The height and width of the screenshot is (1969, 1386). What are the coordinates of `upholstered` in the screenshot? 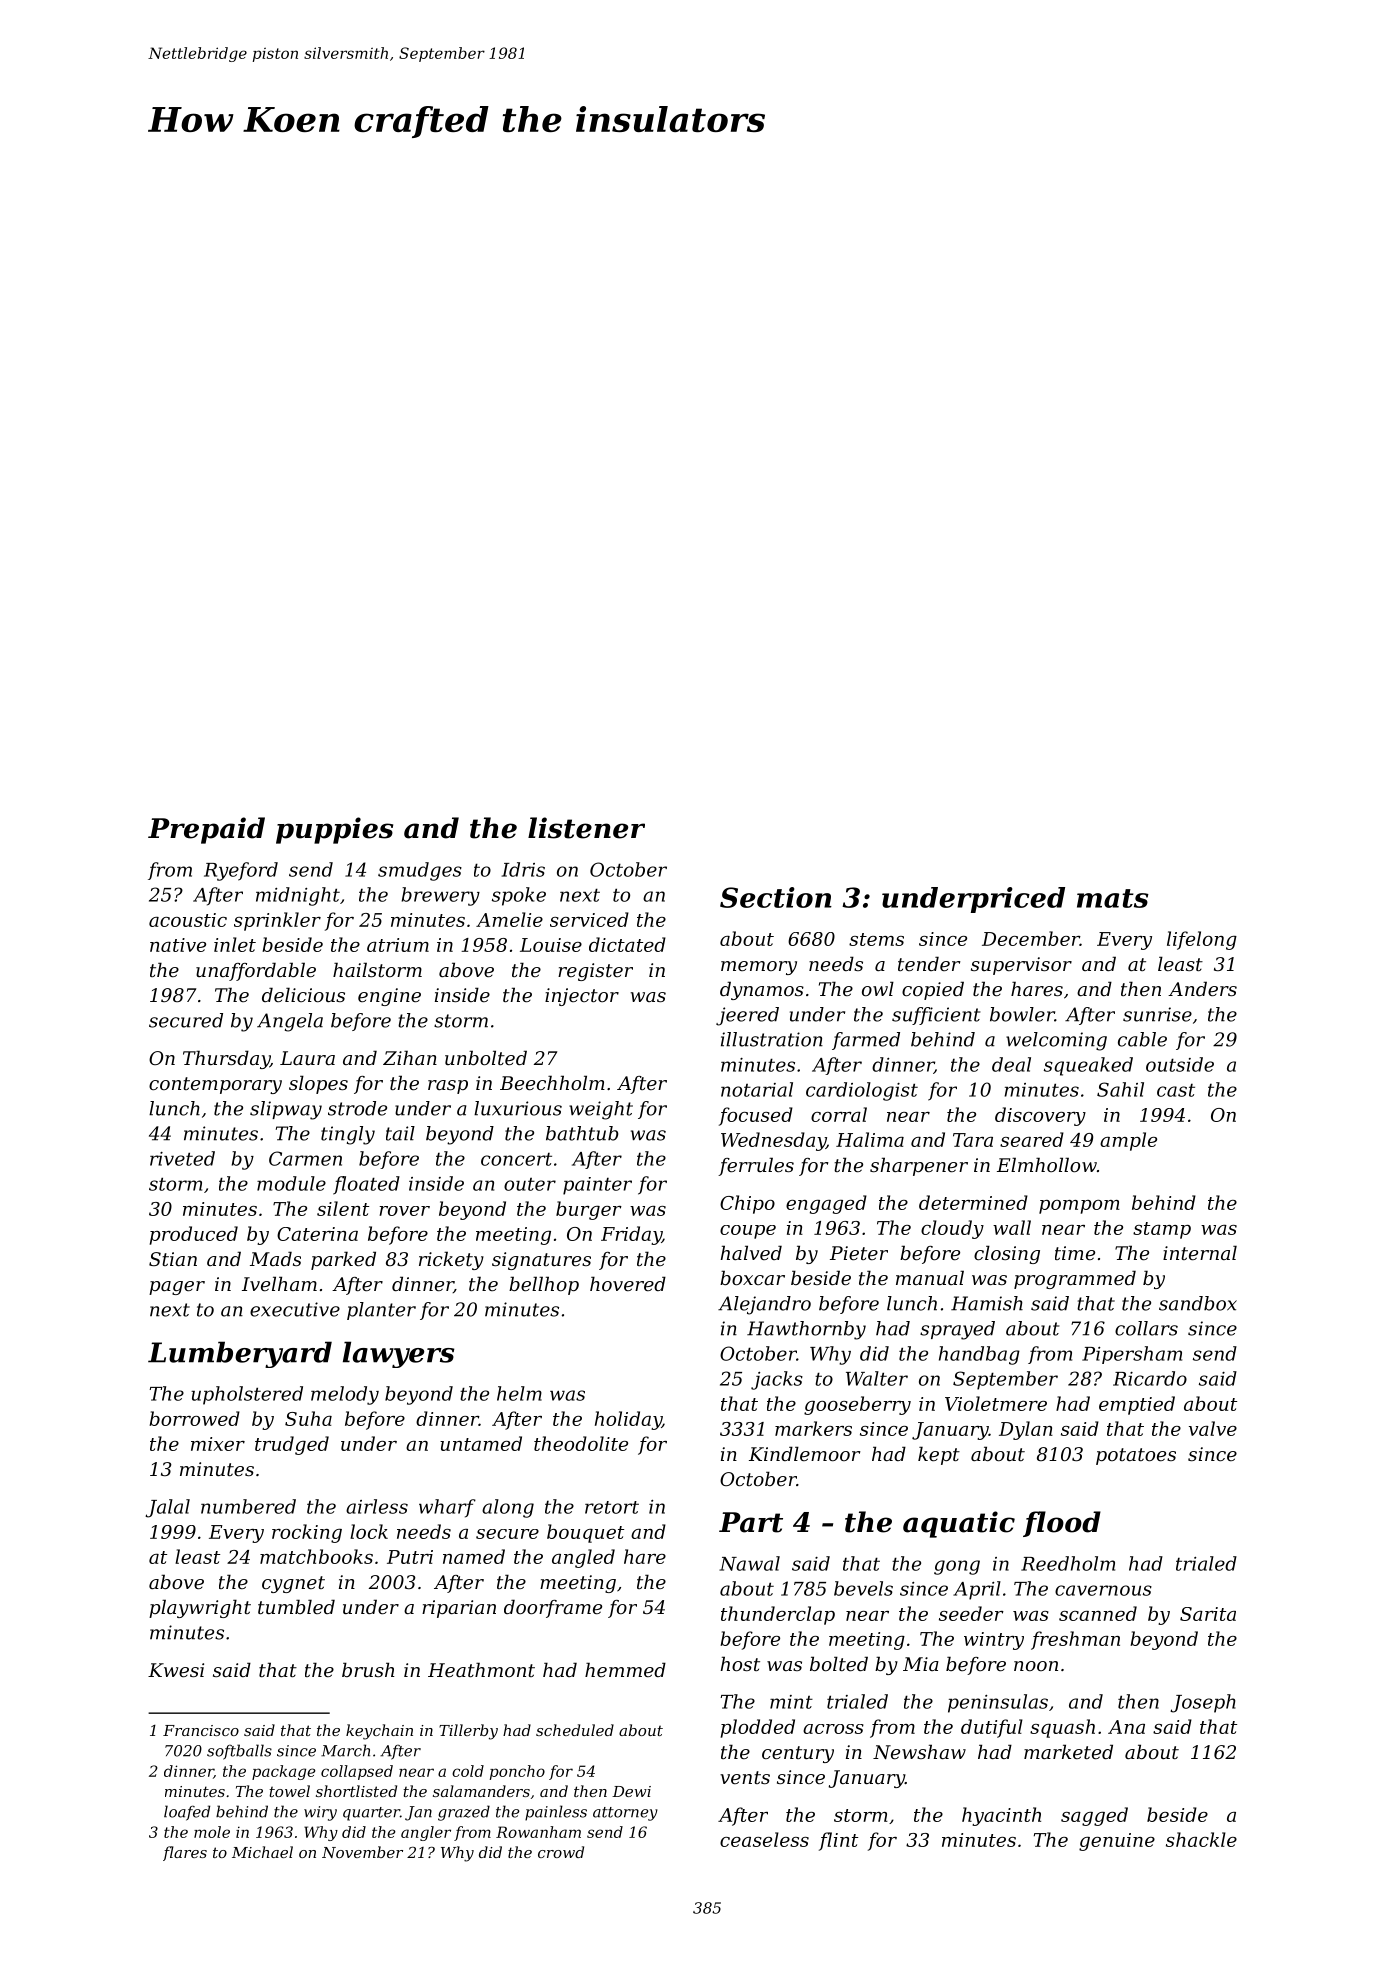 It's located at (247, 1395).
